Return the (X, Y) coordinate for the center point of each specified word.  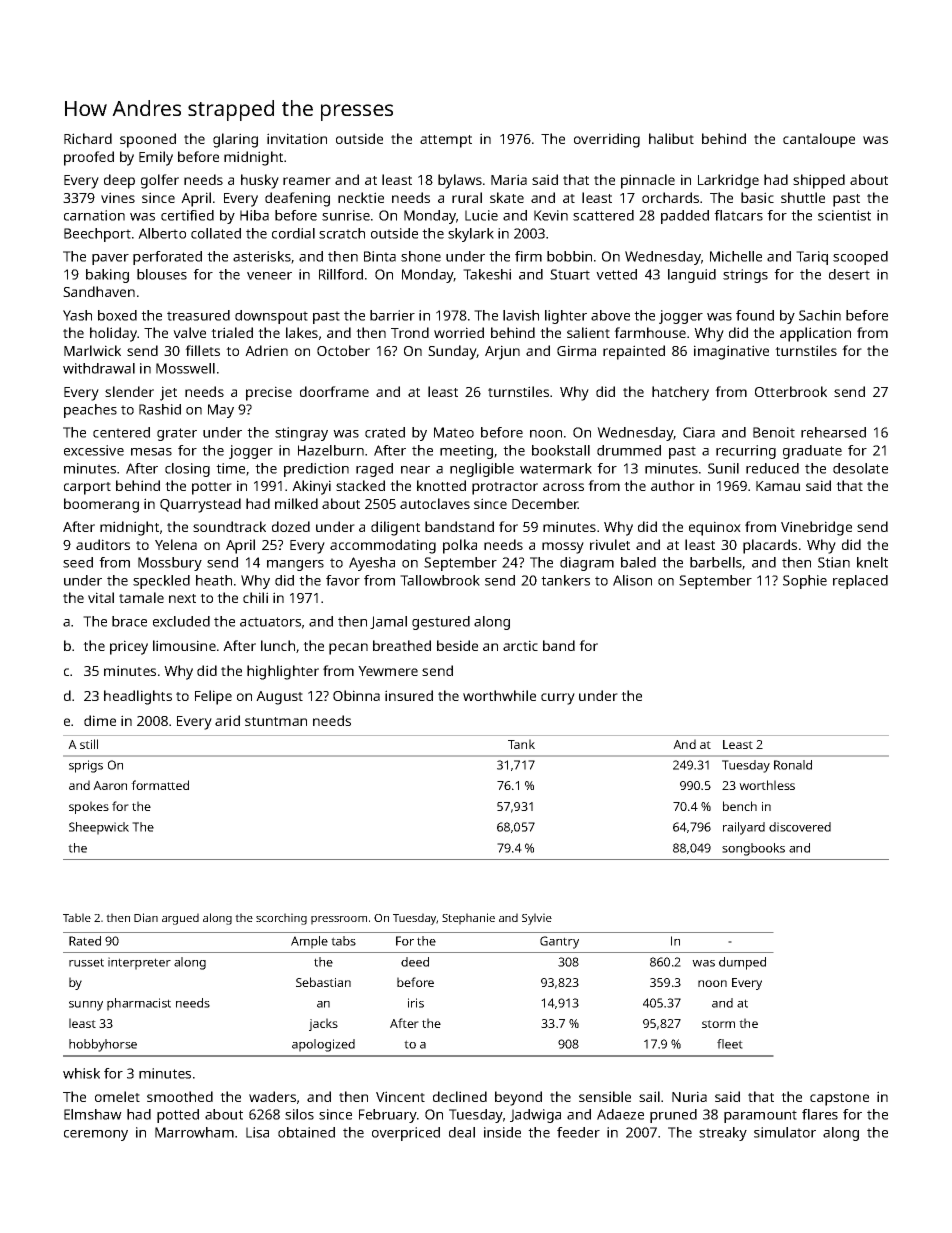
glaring (235, 140)
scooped (860, 258)
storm (718, 1024)
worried (459, 332)
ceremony (96, 1135)
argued (180, 919)
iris (416, 1003)
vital (101, 597)
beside (457, 645)
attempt (446, 141)
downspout (271, 317)
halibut (671, 138)
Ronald (793, 765)
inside (502, 1132)
